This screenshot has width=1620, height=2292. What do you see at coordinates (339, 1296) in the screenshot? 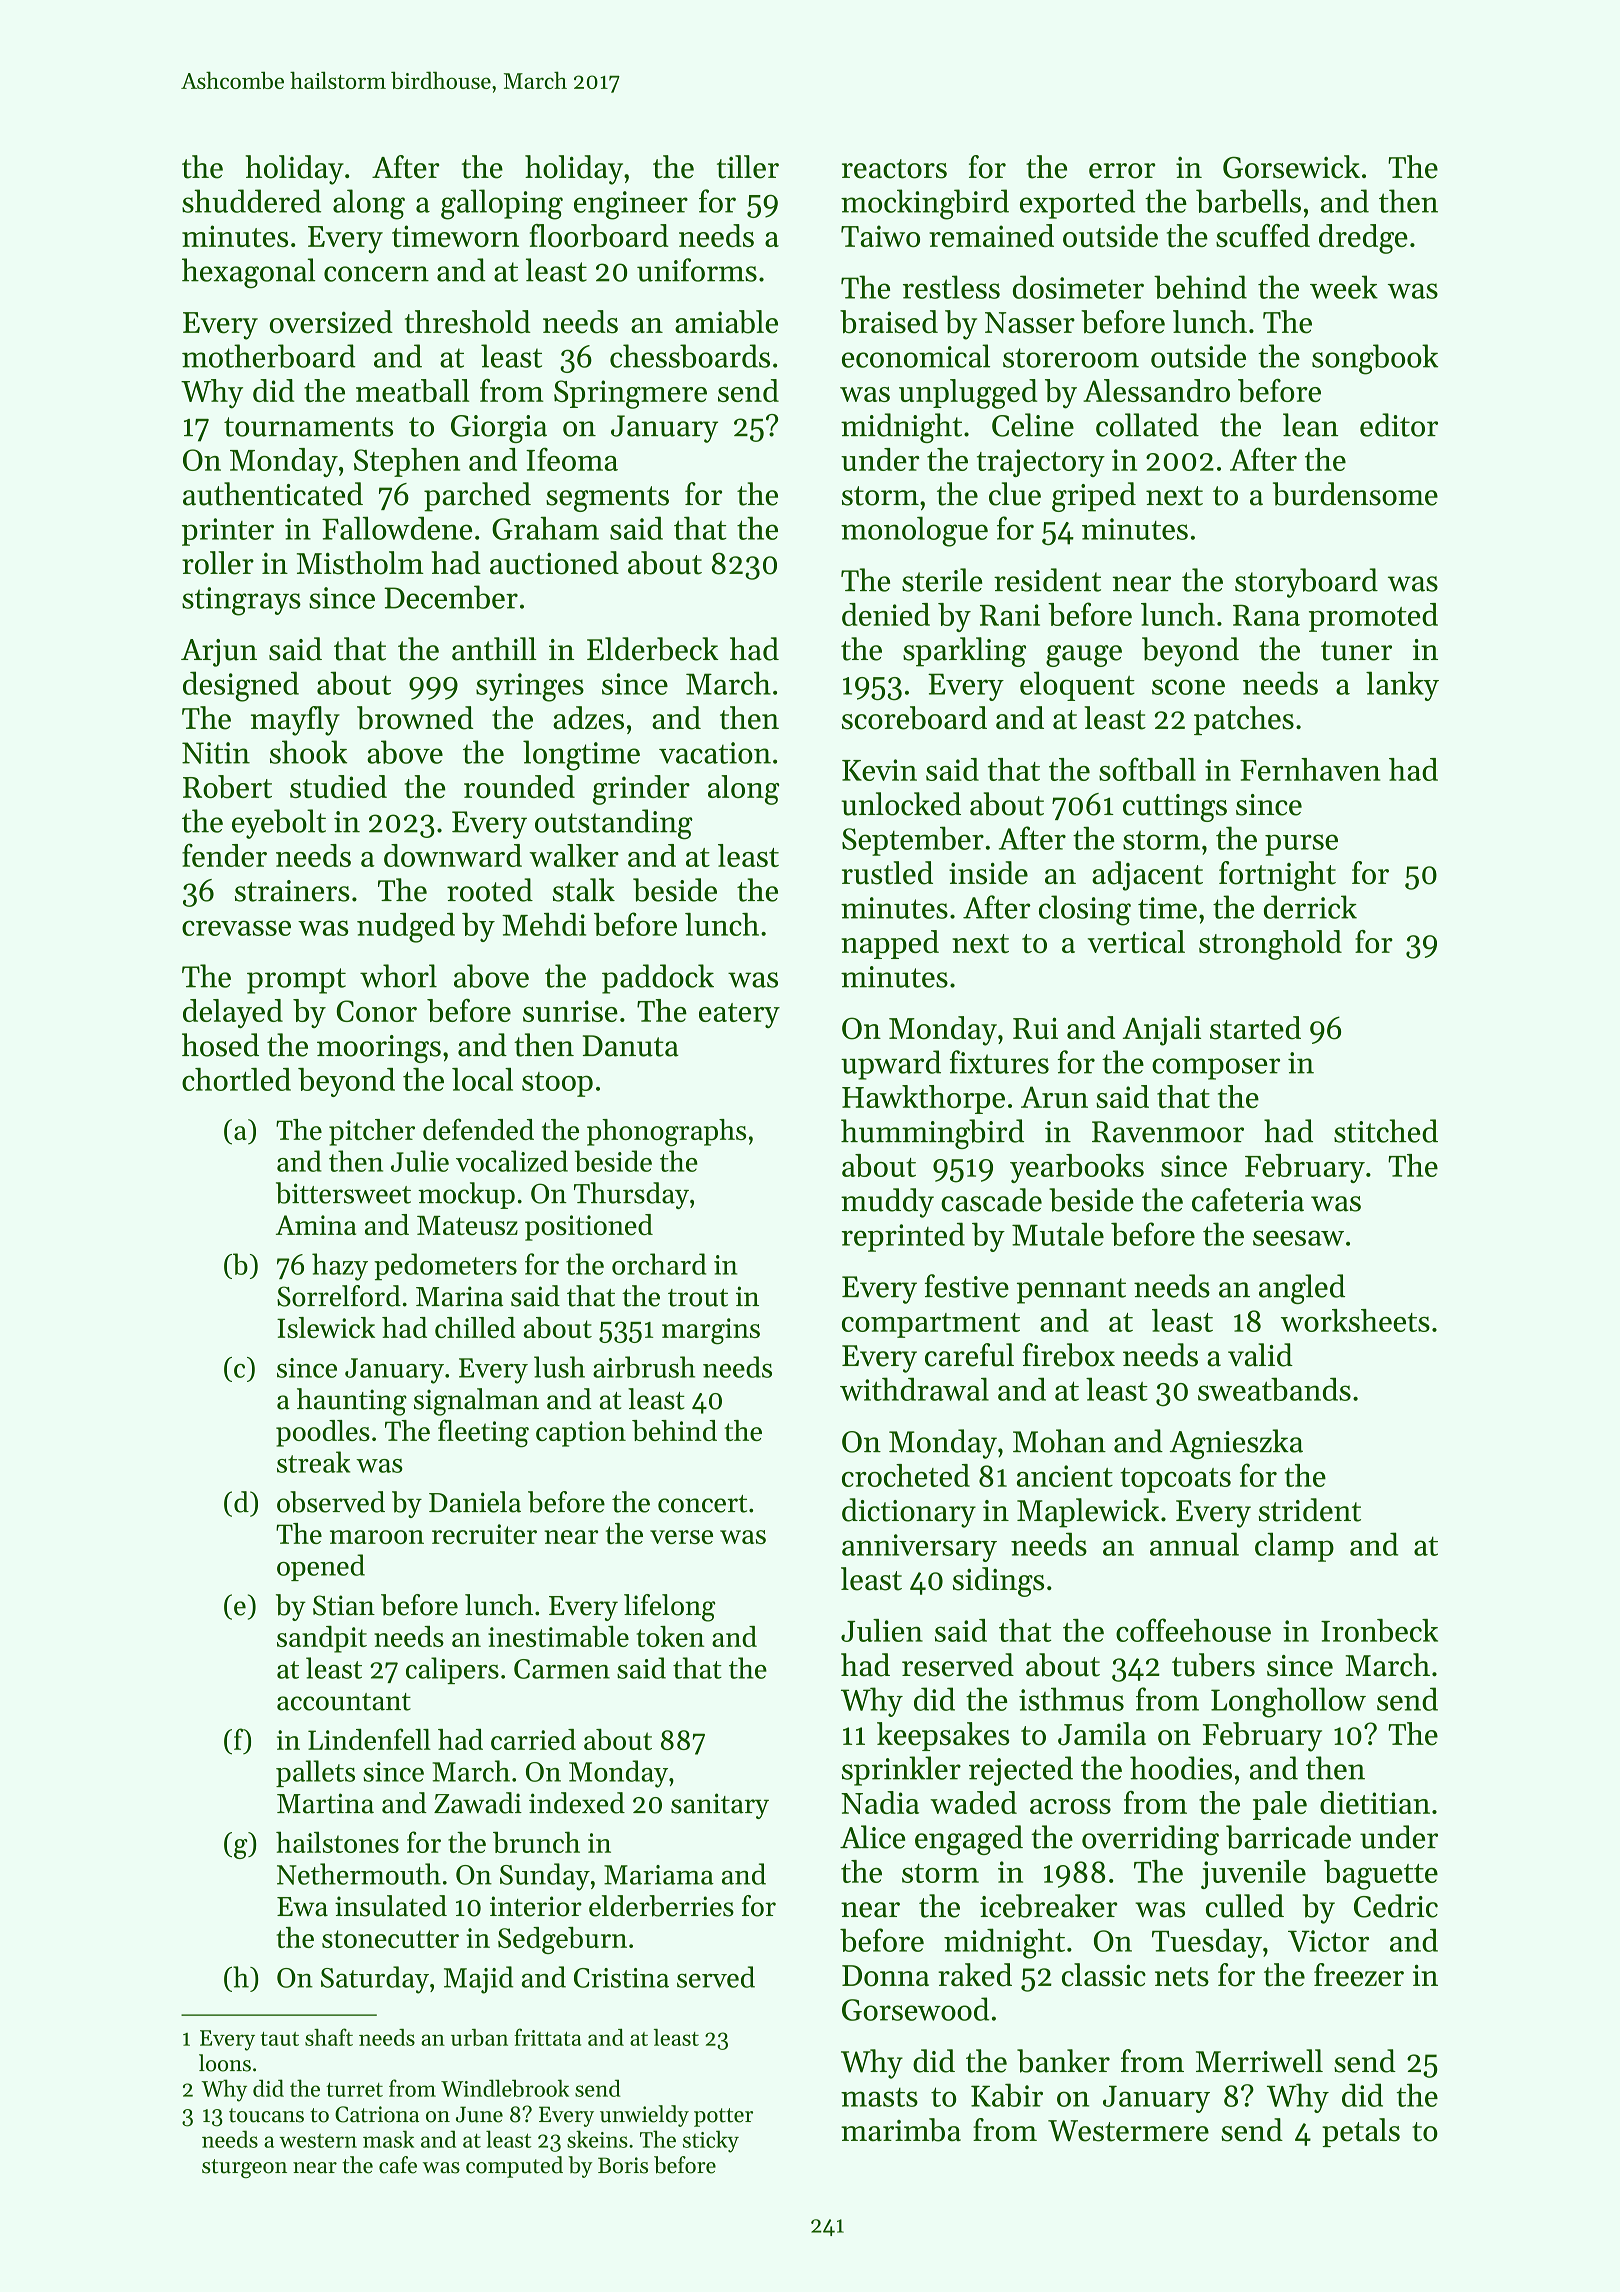
I see `Sorrelford` at bounding box center [339, 1296].
